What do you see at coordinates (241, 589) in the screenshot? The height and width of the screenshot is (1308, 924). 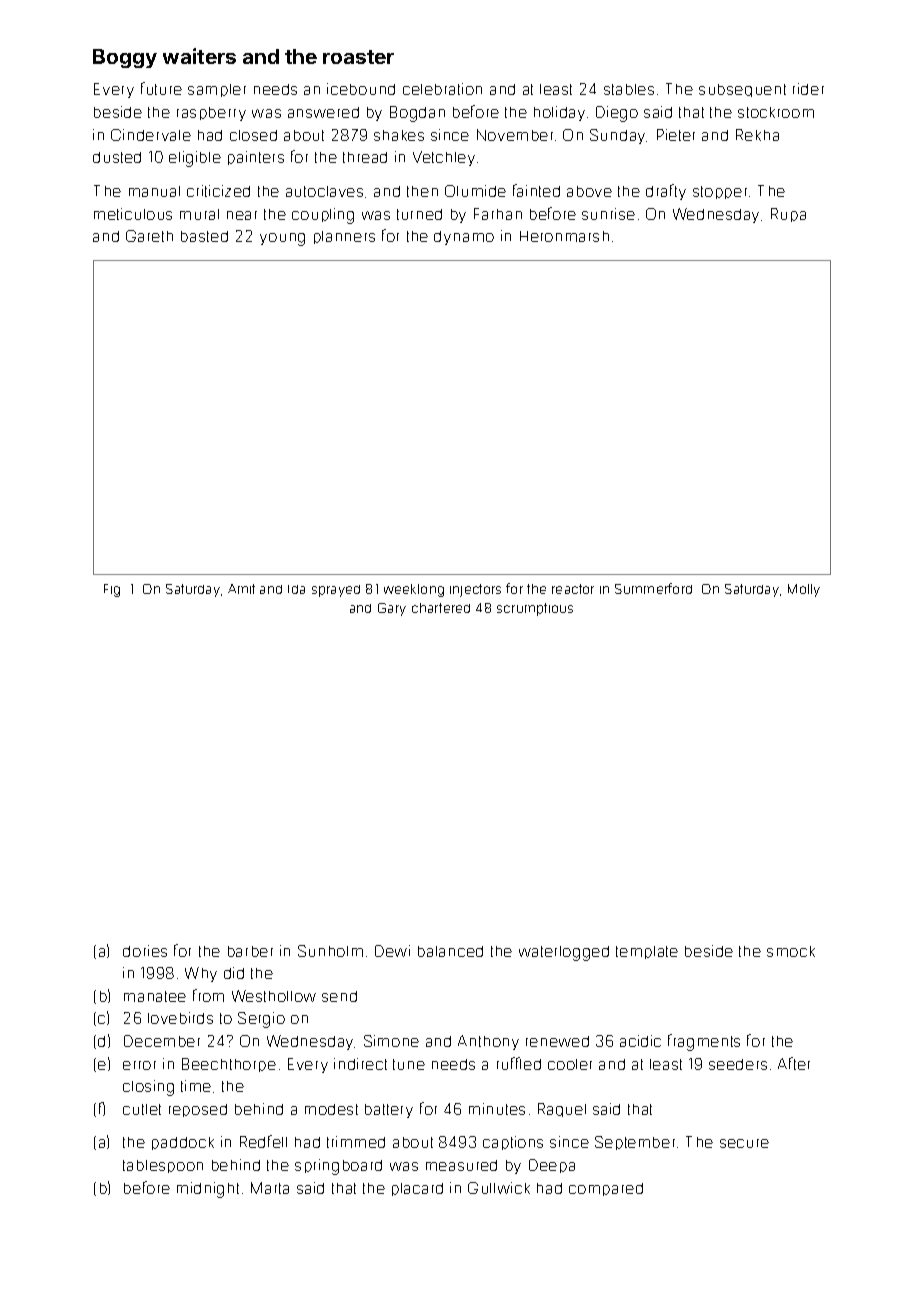 I see `Amit` at bounding box center [241, 589].
